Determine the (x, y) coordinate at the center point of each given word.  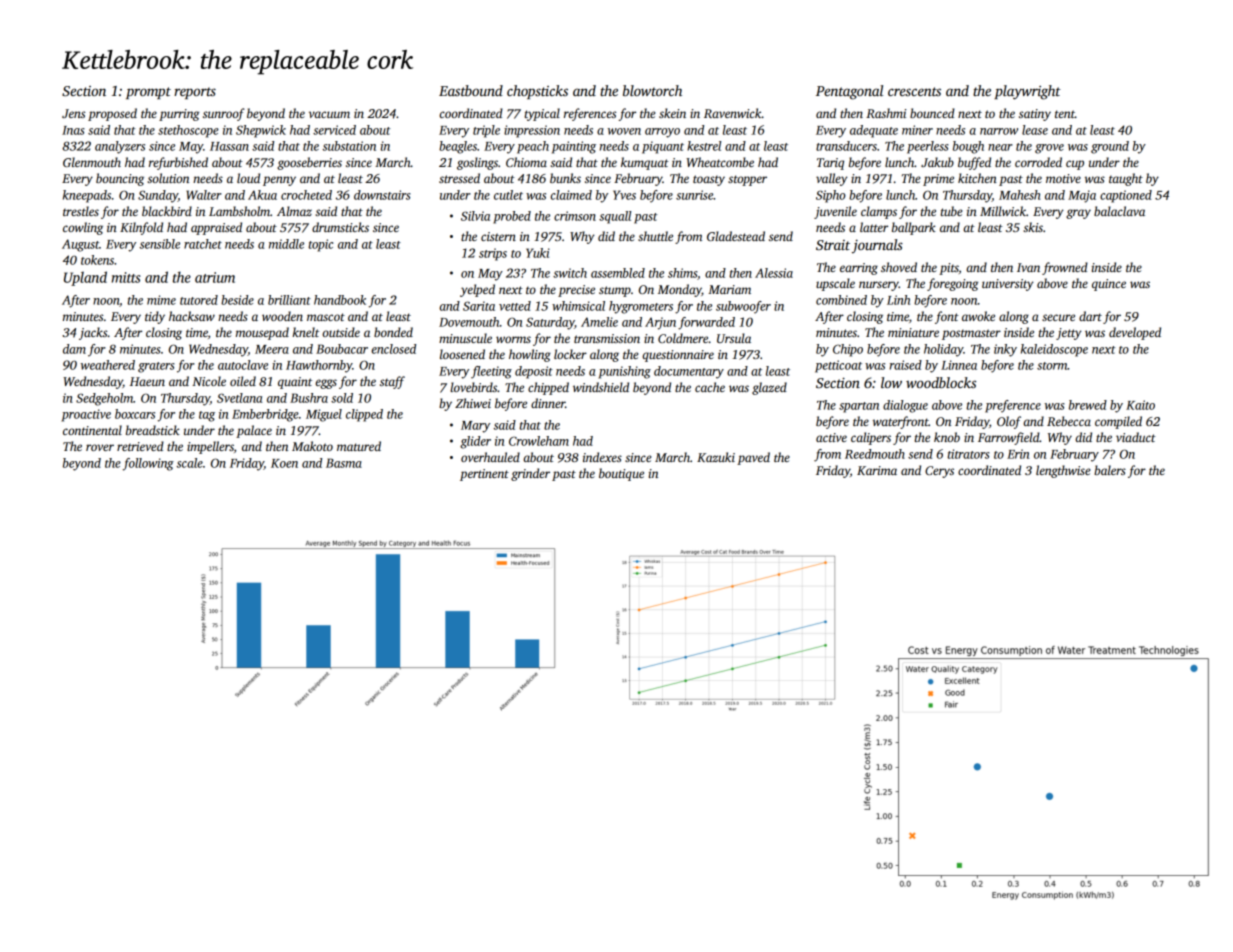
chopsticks (537, 92)
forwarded (706, 323)
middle (286, 244)
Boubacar (342, 349)
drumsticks (340, 227)
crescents (914, 91)
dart (1090, 316)
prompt (148, 93)
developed (1135, 333)
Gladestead (736, 236)
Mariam (729, 289)
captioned (1126, 196)
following (148, 464)
